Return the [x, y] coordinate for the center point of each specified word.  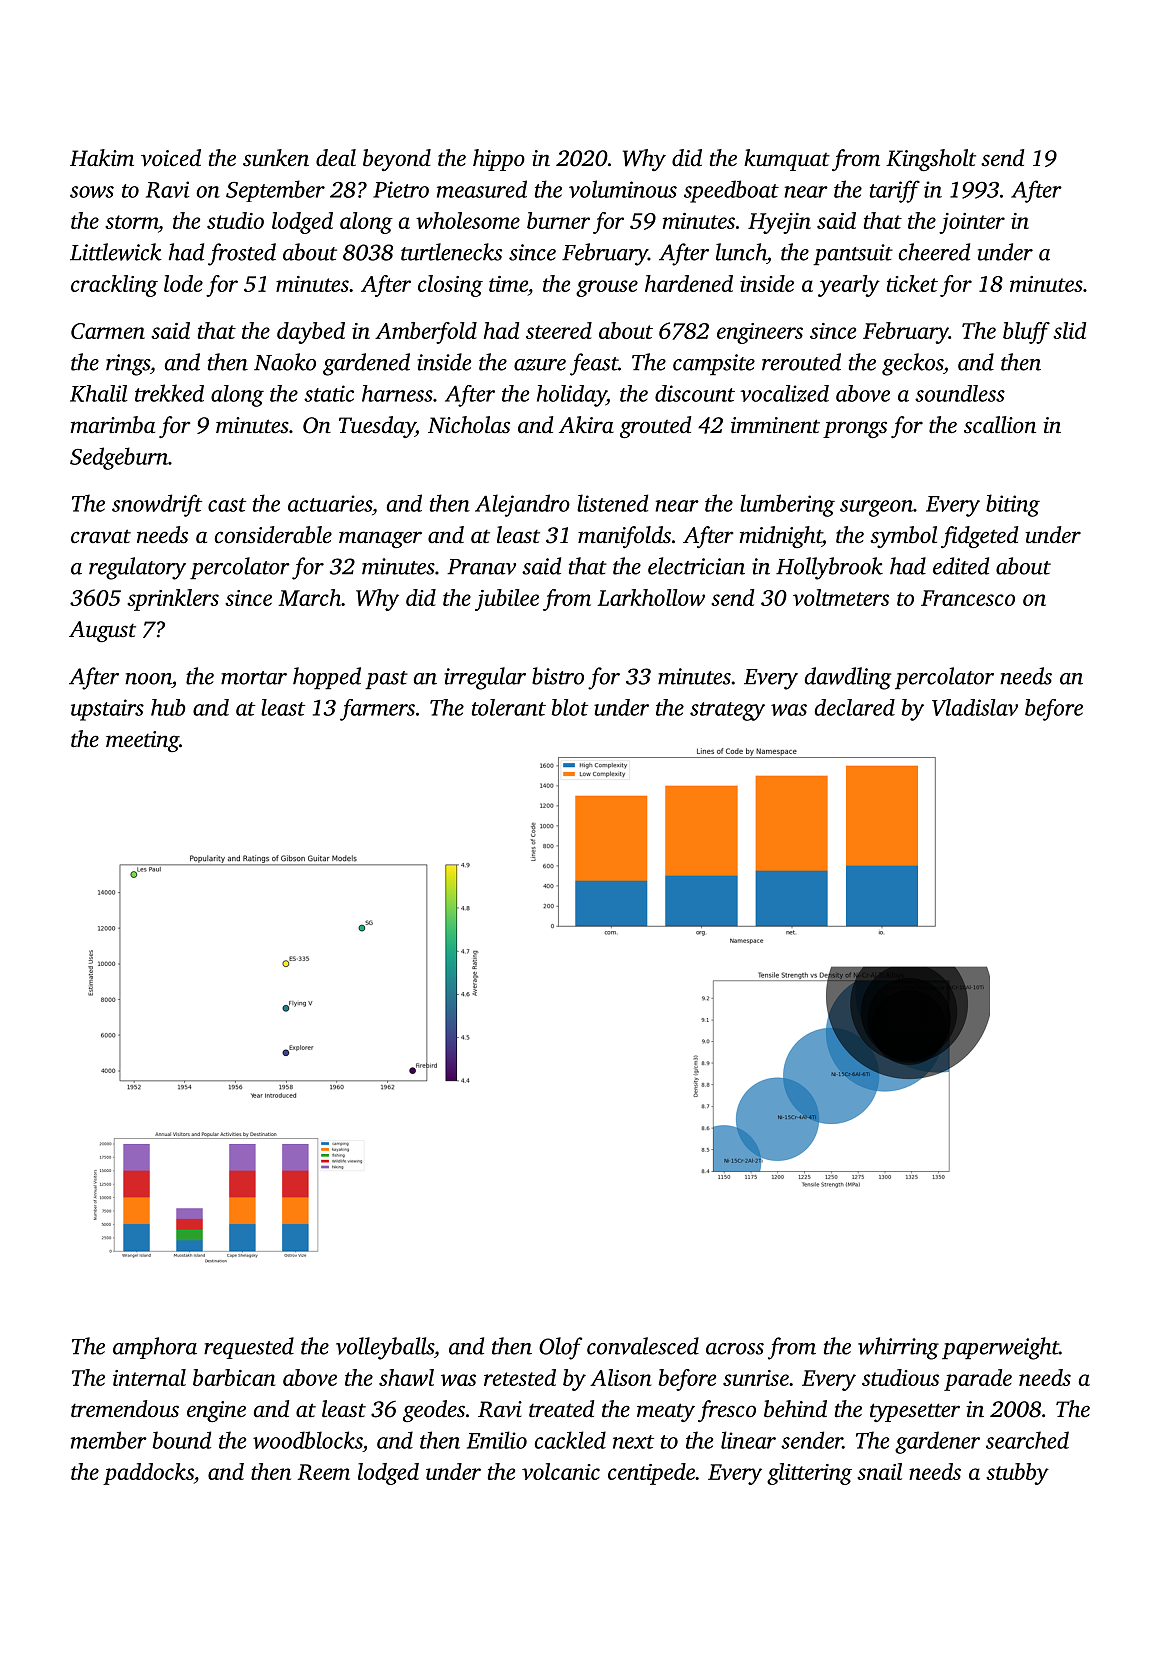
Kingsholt [931, 160]
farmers [377, 710]
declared [855, 707]
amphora [155, 1348]
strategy [727, 711]
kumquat [787, 160]
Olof [560, 1348]
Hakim [102, 158]
